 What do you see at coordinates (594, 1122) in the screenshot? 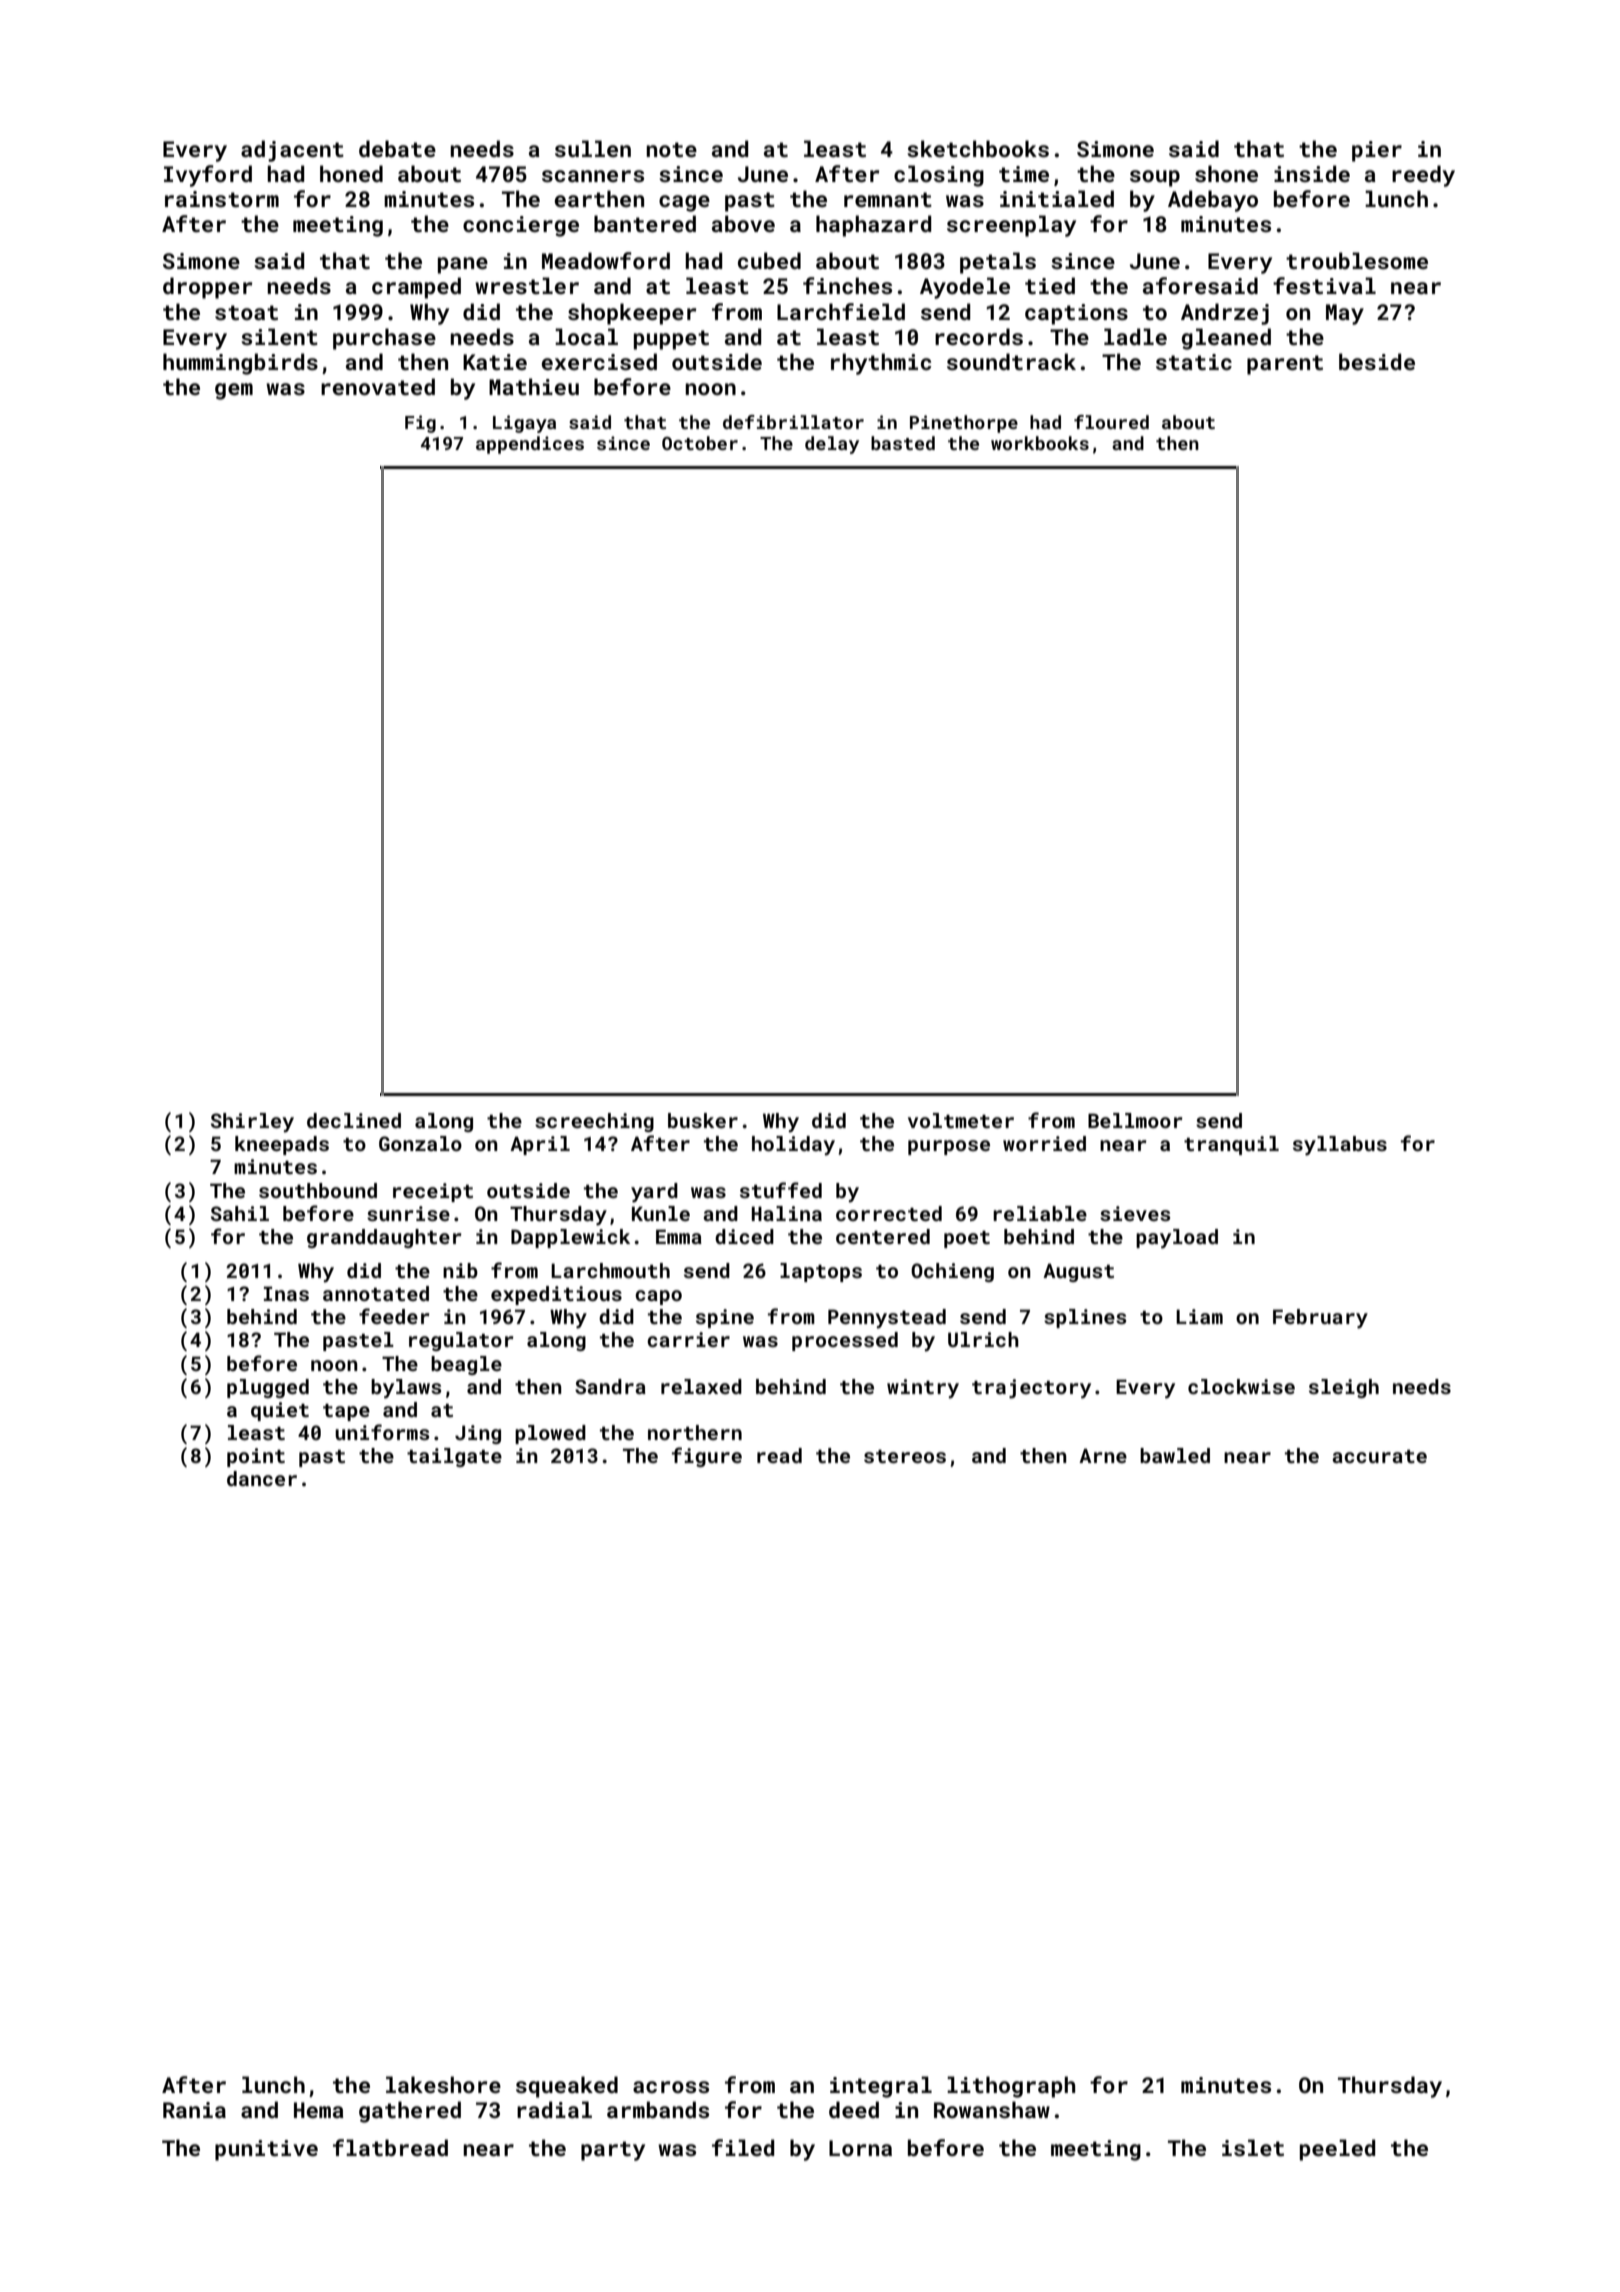
I see `screeching` at bounding box center [594, 1122].
